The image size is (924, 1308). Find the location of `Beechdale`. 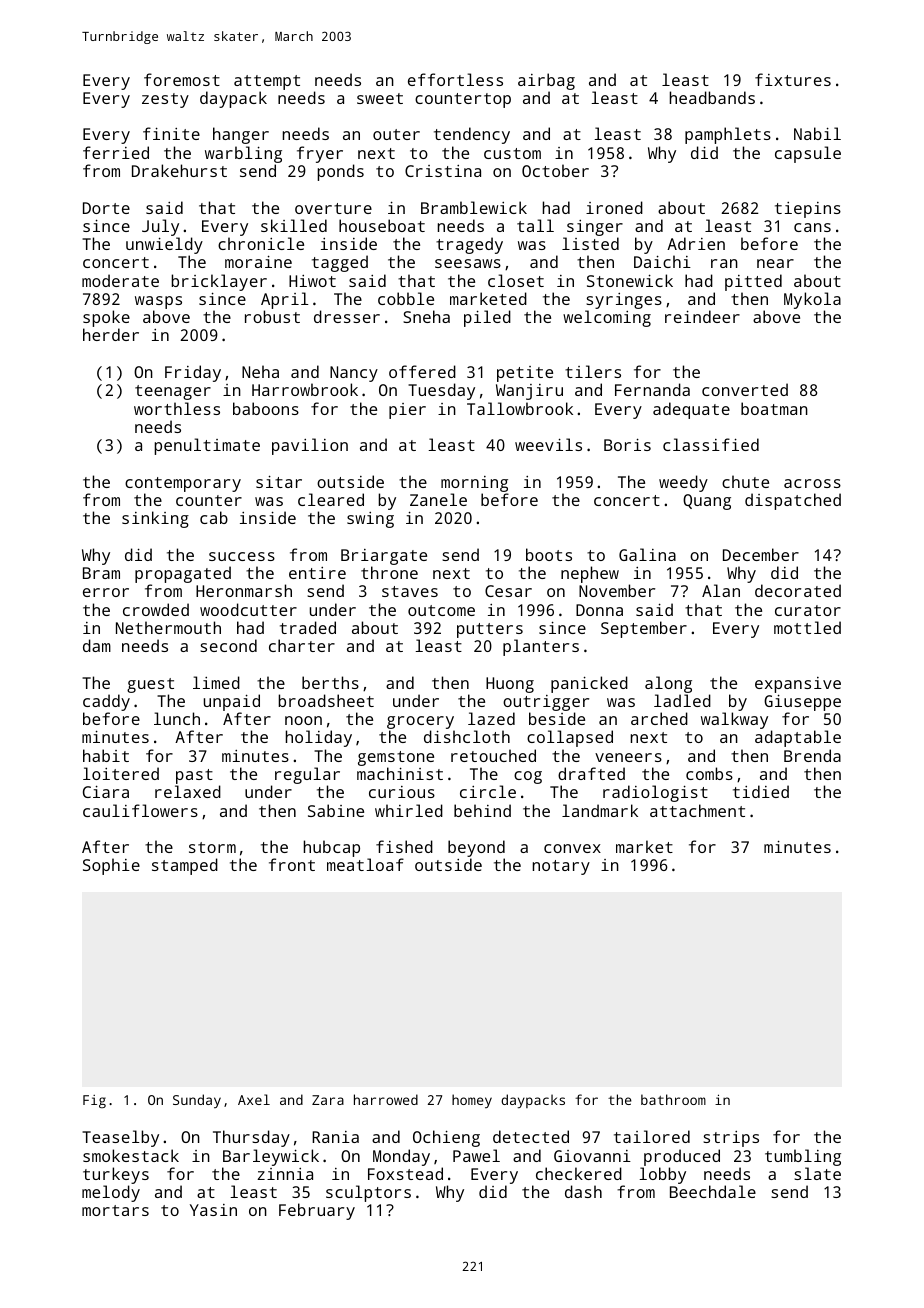

Beechdale is located at coordinates (713, 1191).
